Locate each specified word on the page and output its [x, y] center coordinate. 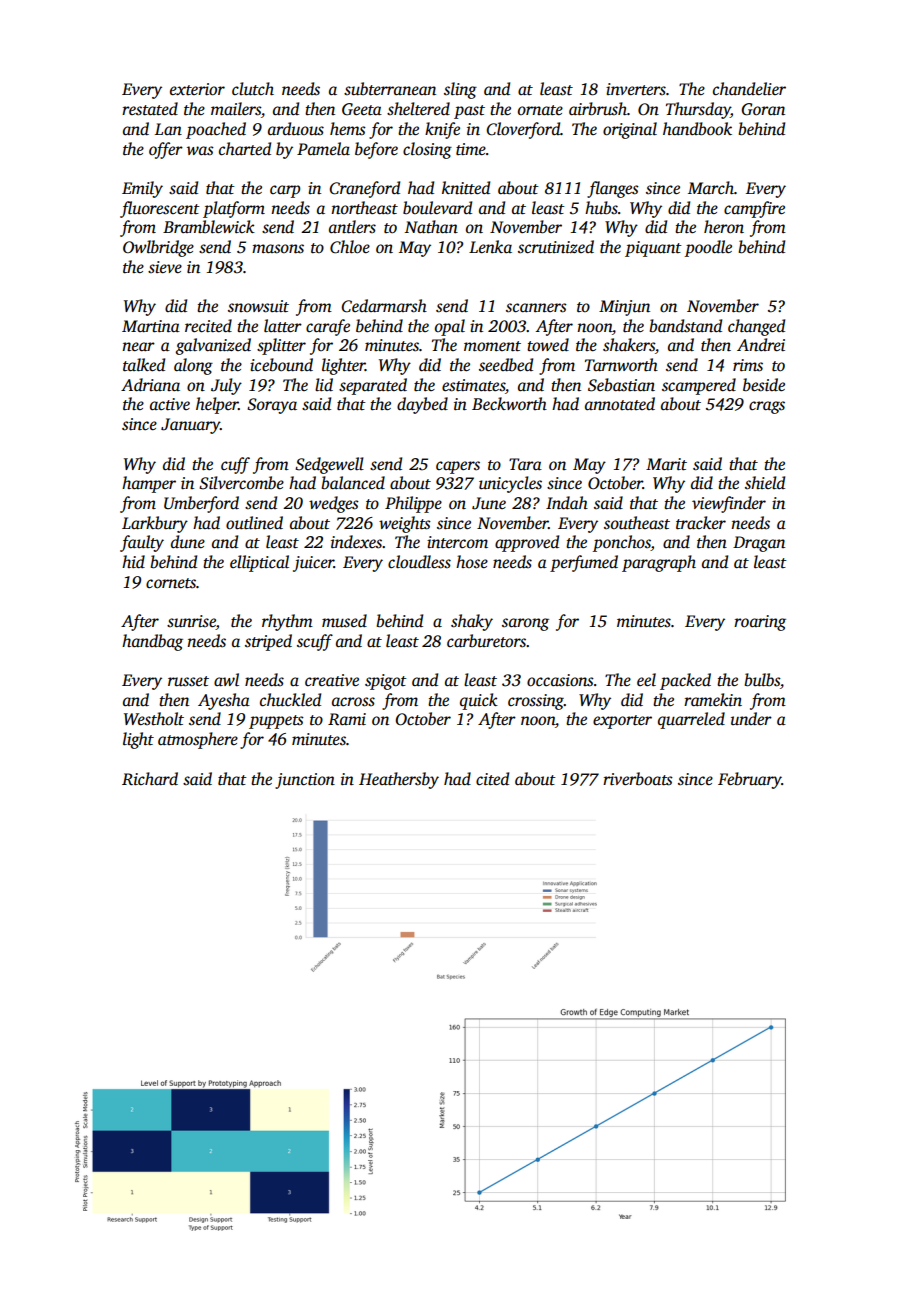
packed [685, 681]
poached [216, 130]
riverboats [638, 779]
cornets [171, 583]
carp [285, 191]
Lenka [490, 247]
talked [144, 365]
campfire [754, 209]
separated [373, 386]
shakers [629, 345]
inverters [636, 89]
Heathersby [399, 780]
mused [344, 621]
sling [460, 90]
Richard [150, 779]
